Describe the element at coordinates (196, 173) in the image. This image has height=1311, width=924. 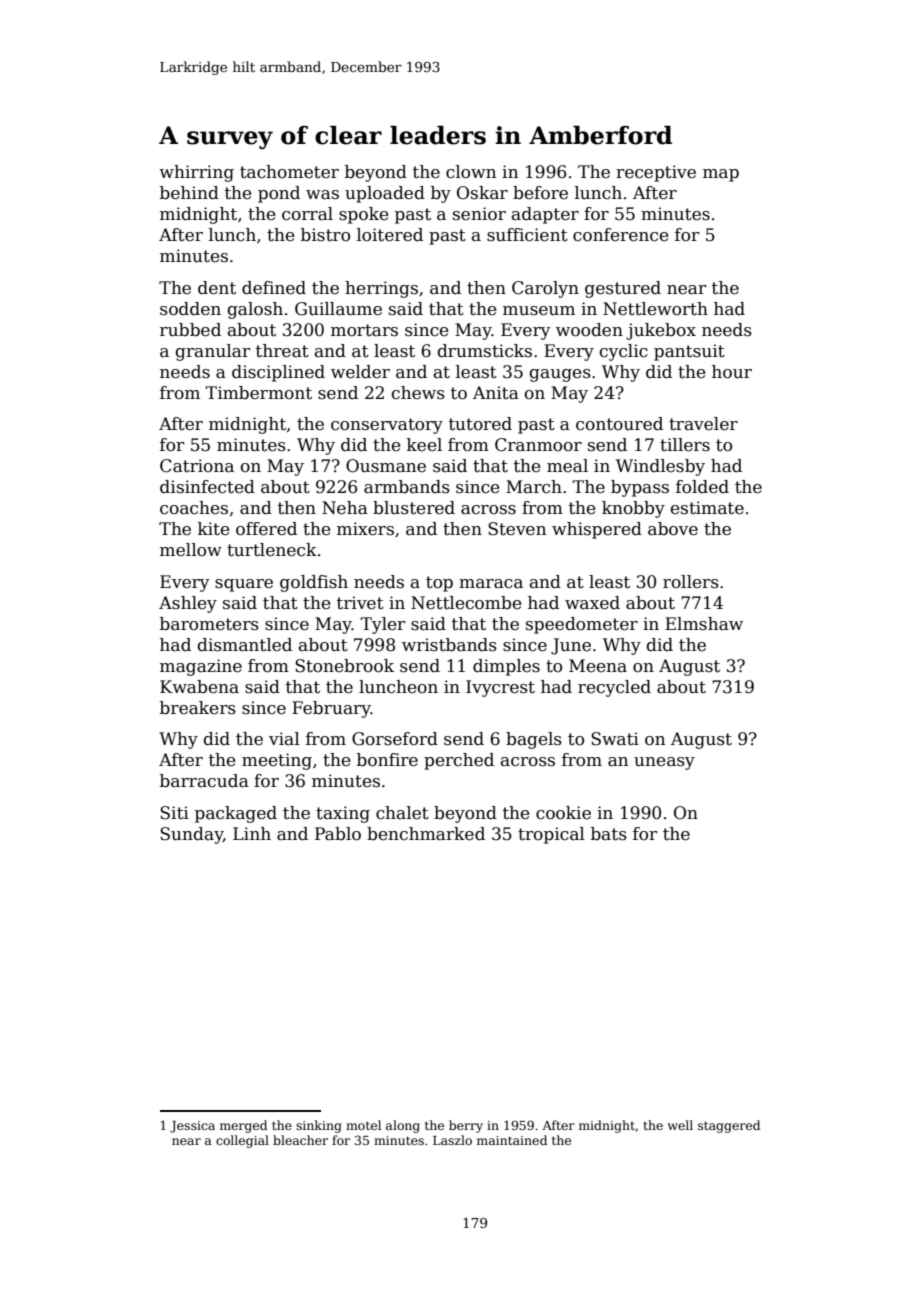
I see `whirring` at that location.
